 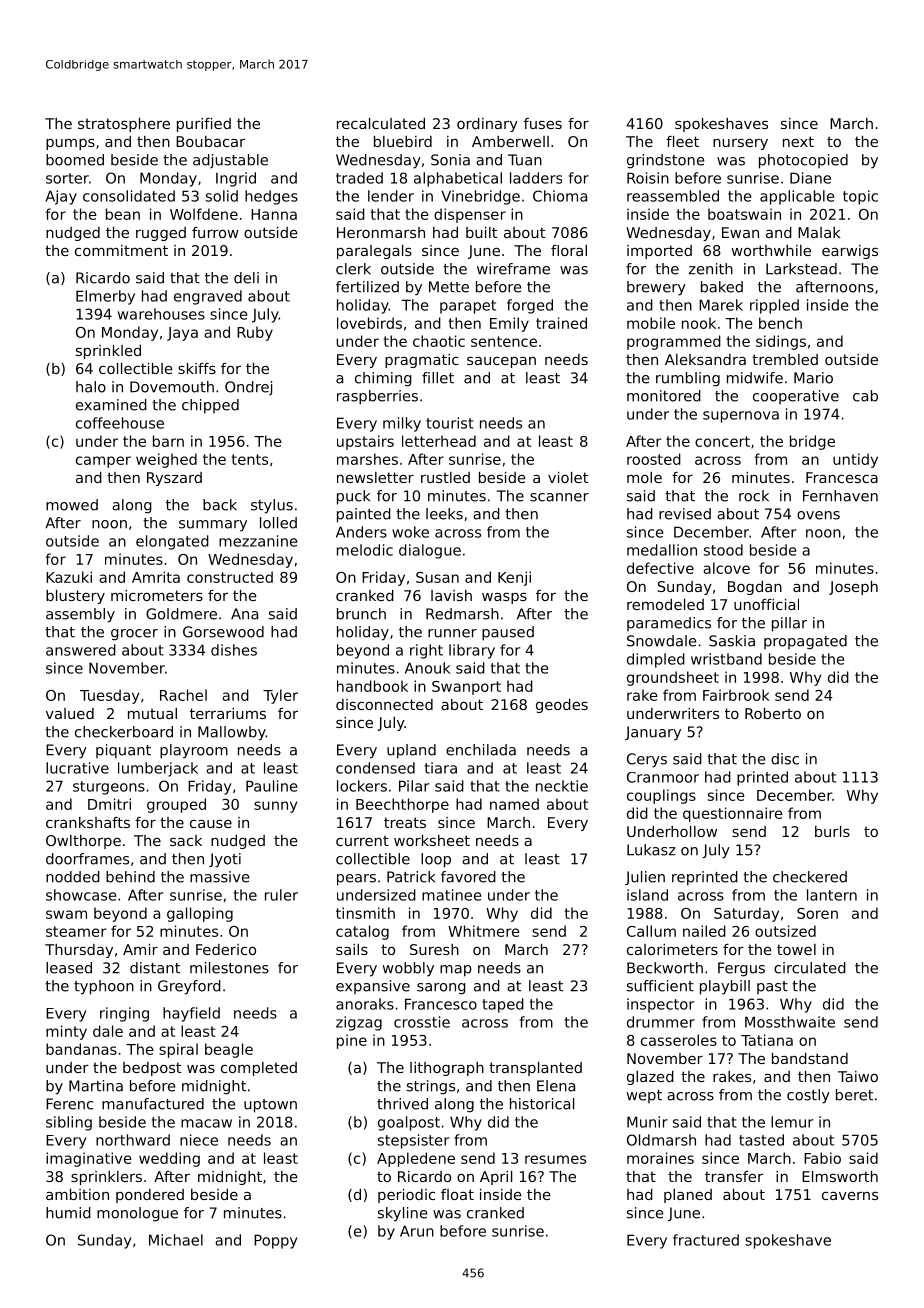 I want to click on lender, so click(x=391, y=196).
